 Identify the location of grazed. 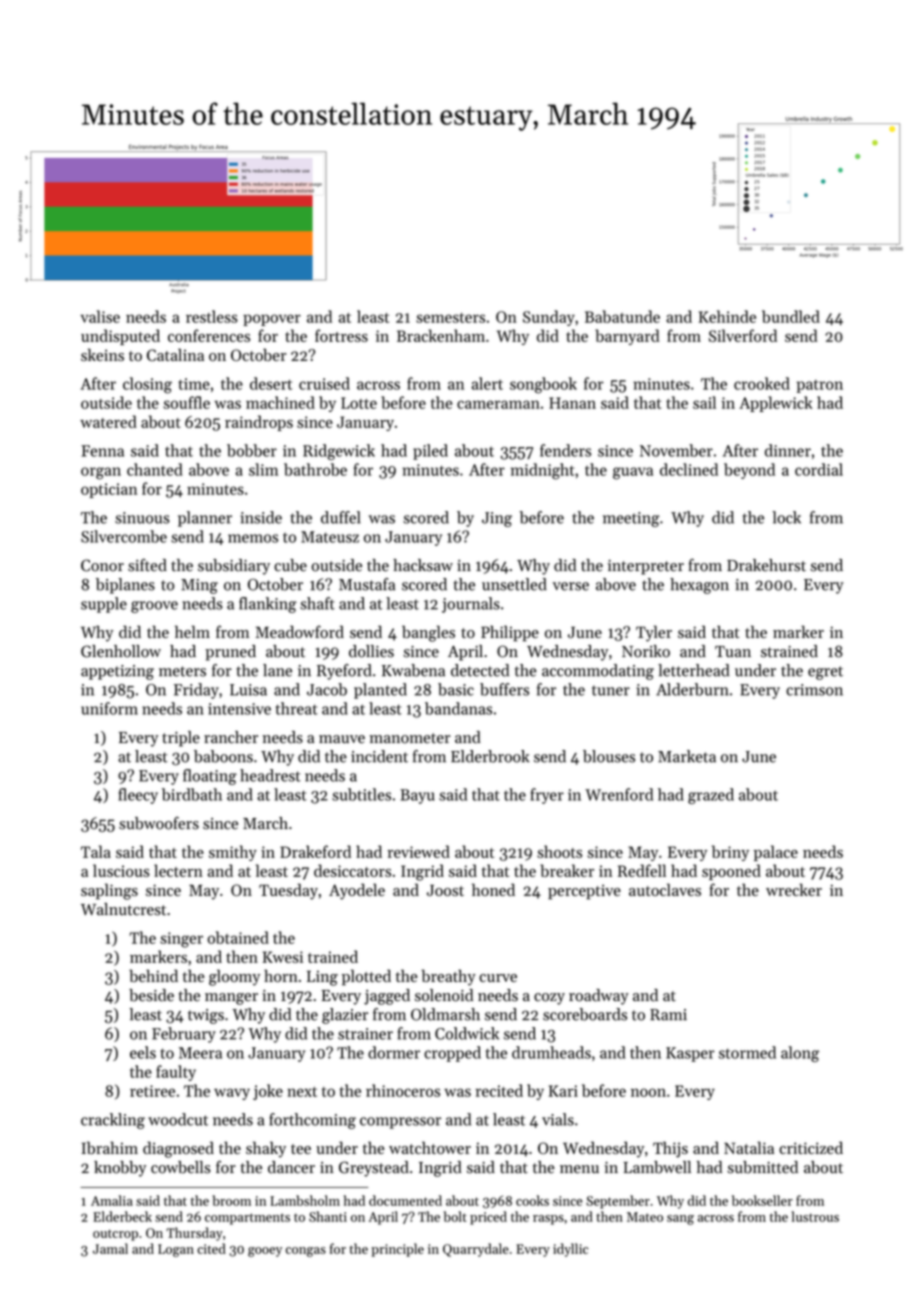
(711, 796).
